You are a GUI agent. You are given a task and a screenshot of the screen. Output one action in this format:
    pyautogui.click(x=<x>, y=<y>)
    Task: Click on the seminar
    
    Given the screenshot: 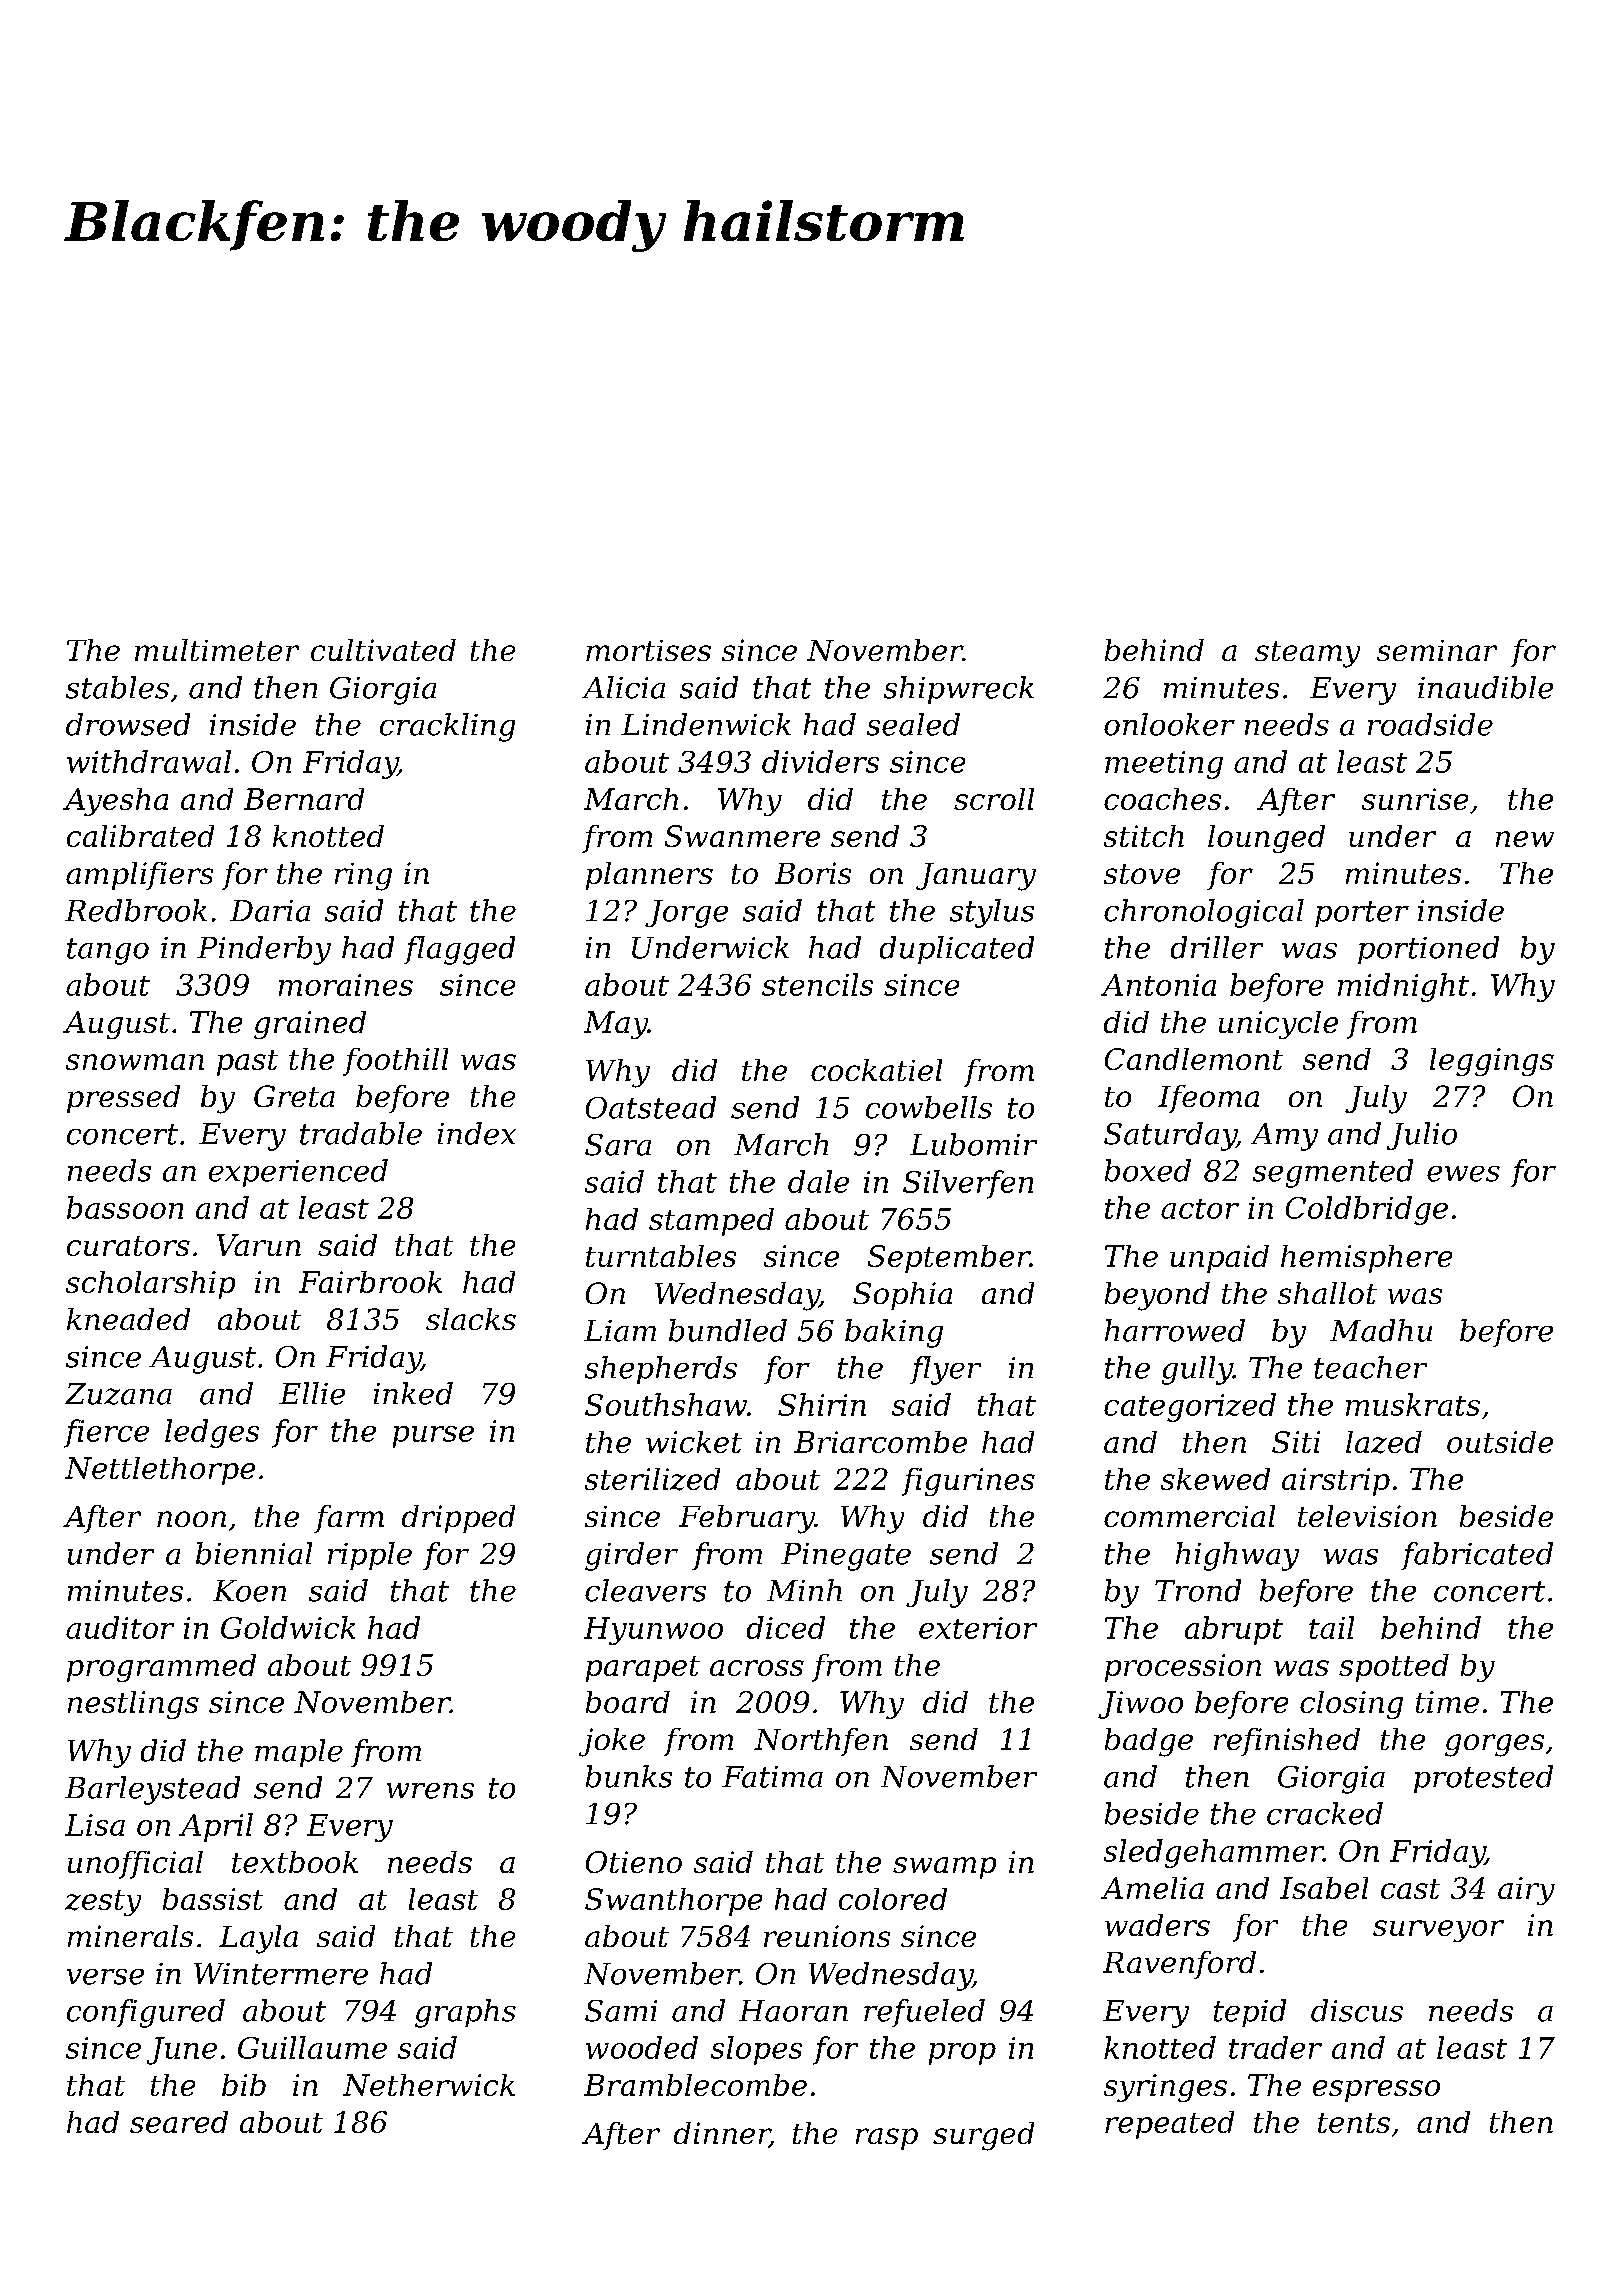 What is the action you would take?
    pyautogui.click(x=1437, y=650)
